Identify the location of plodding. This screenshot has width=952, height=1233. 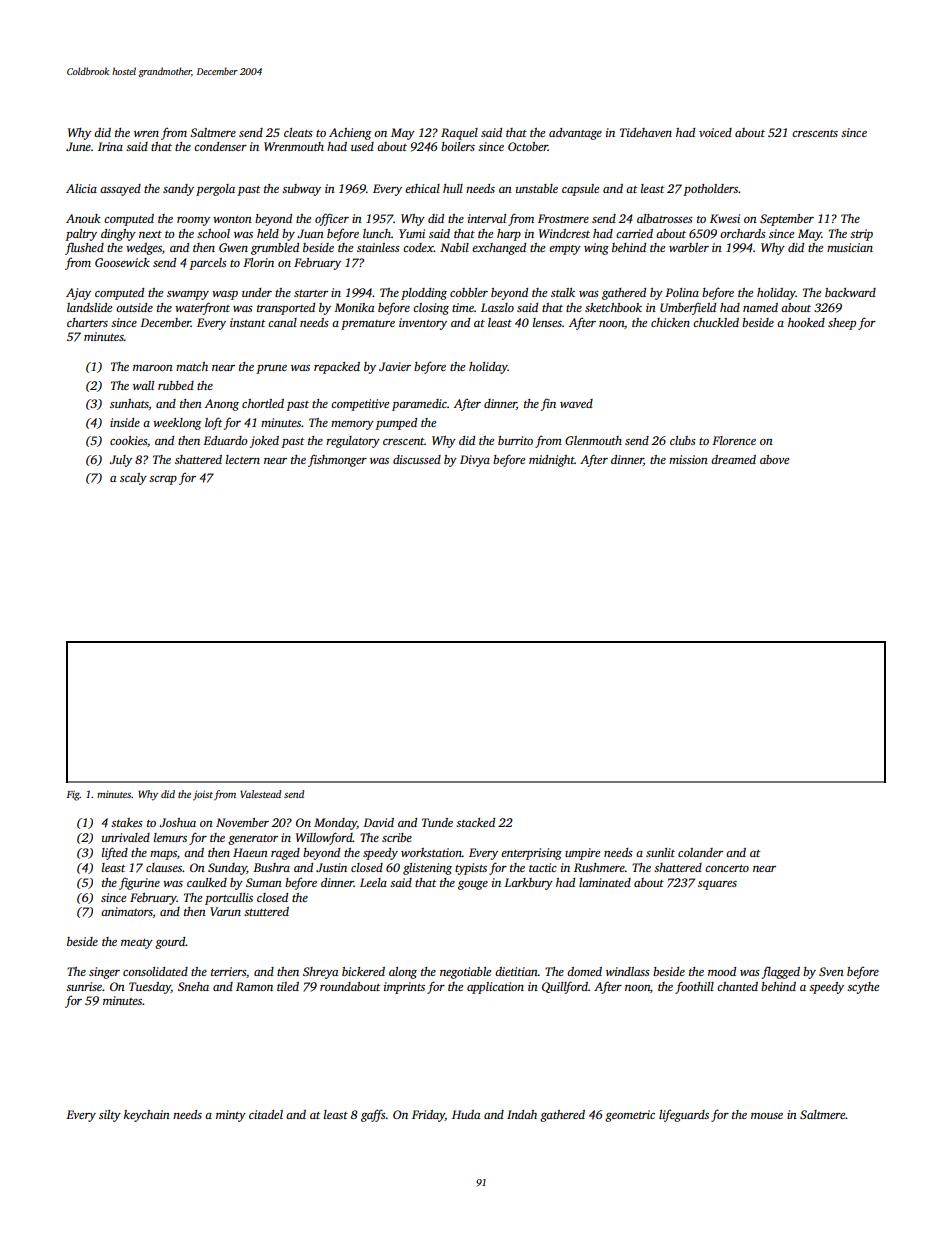
(424, 294).
